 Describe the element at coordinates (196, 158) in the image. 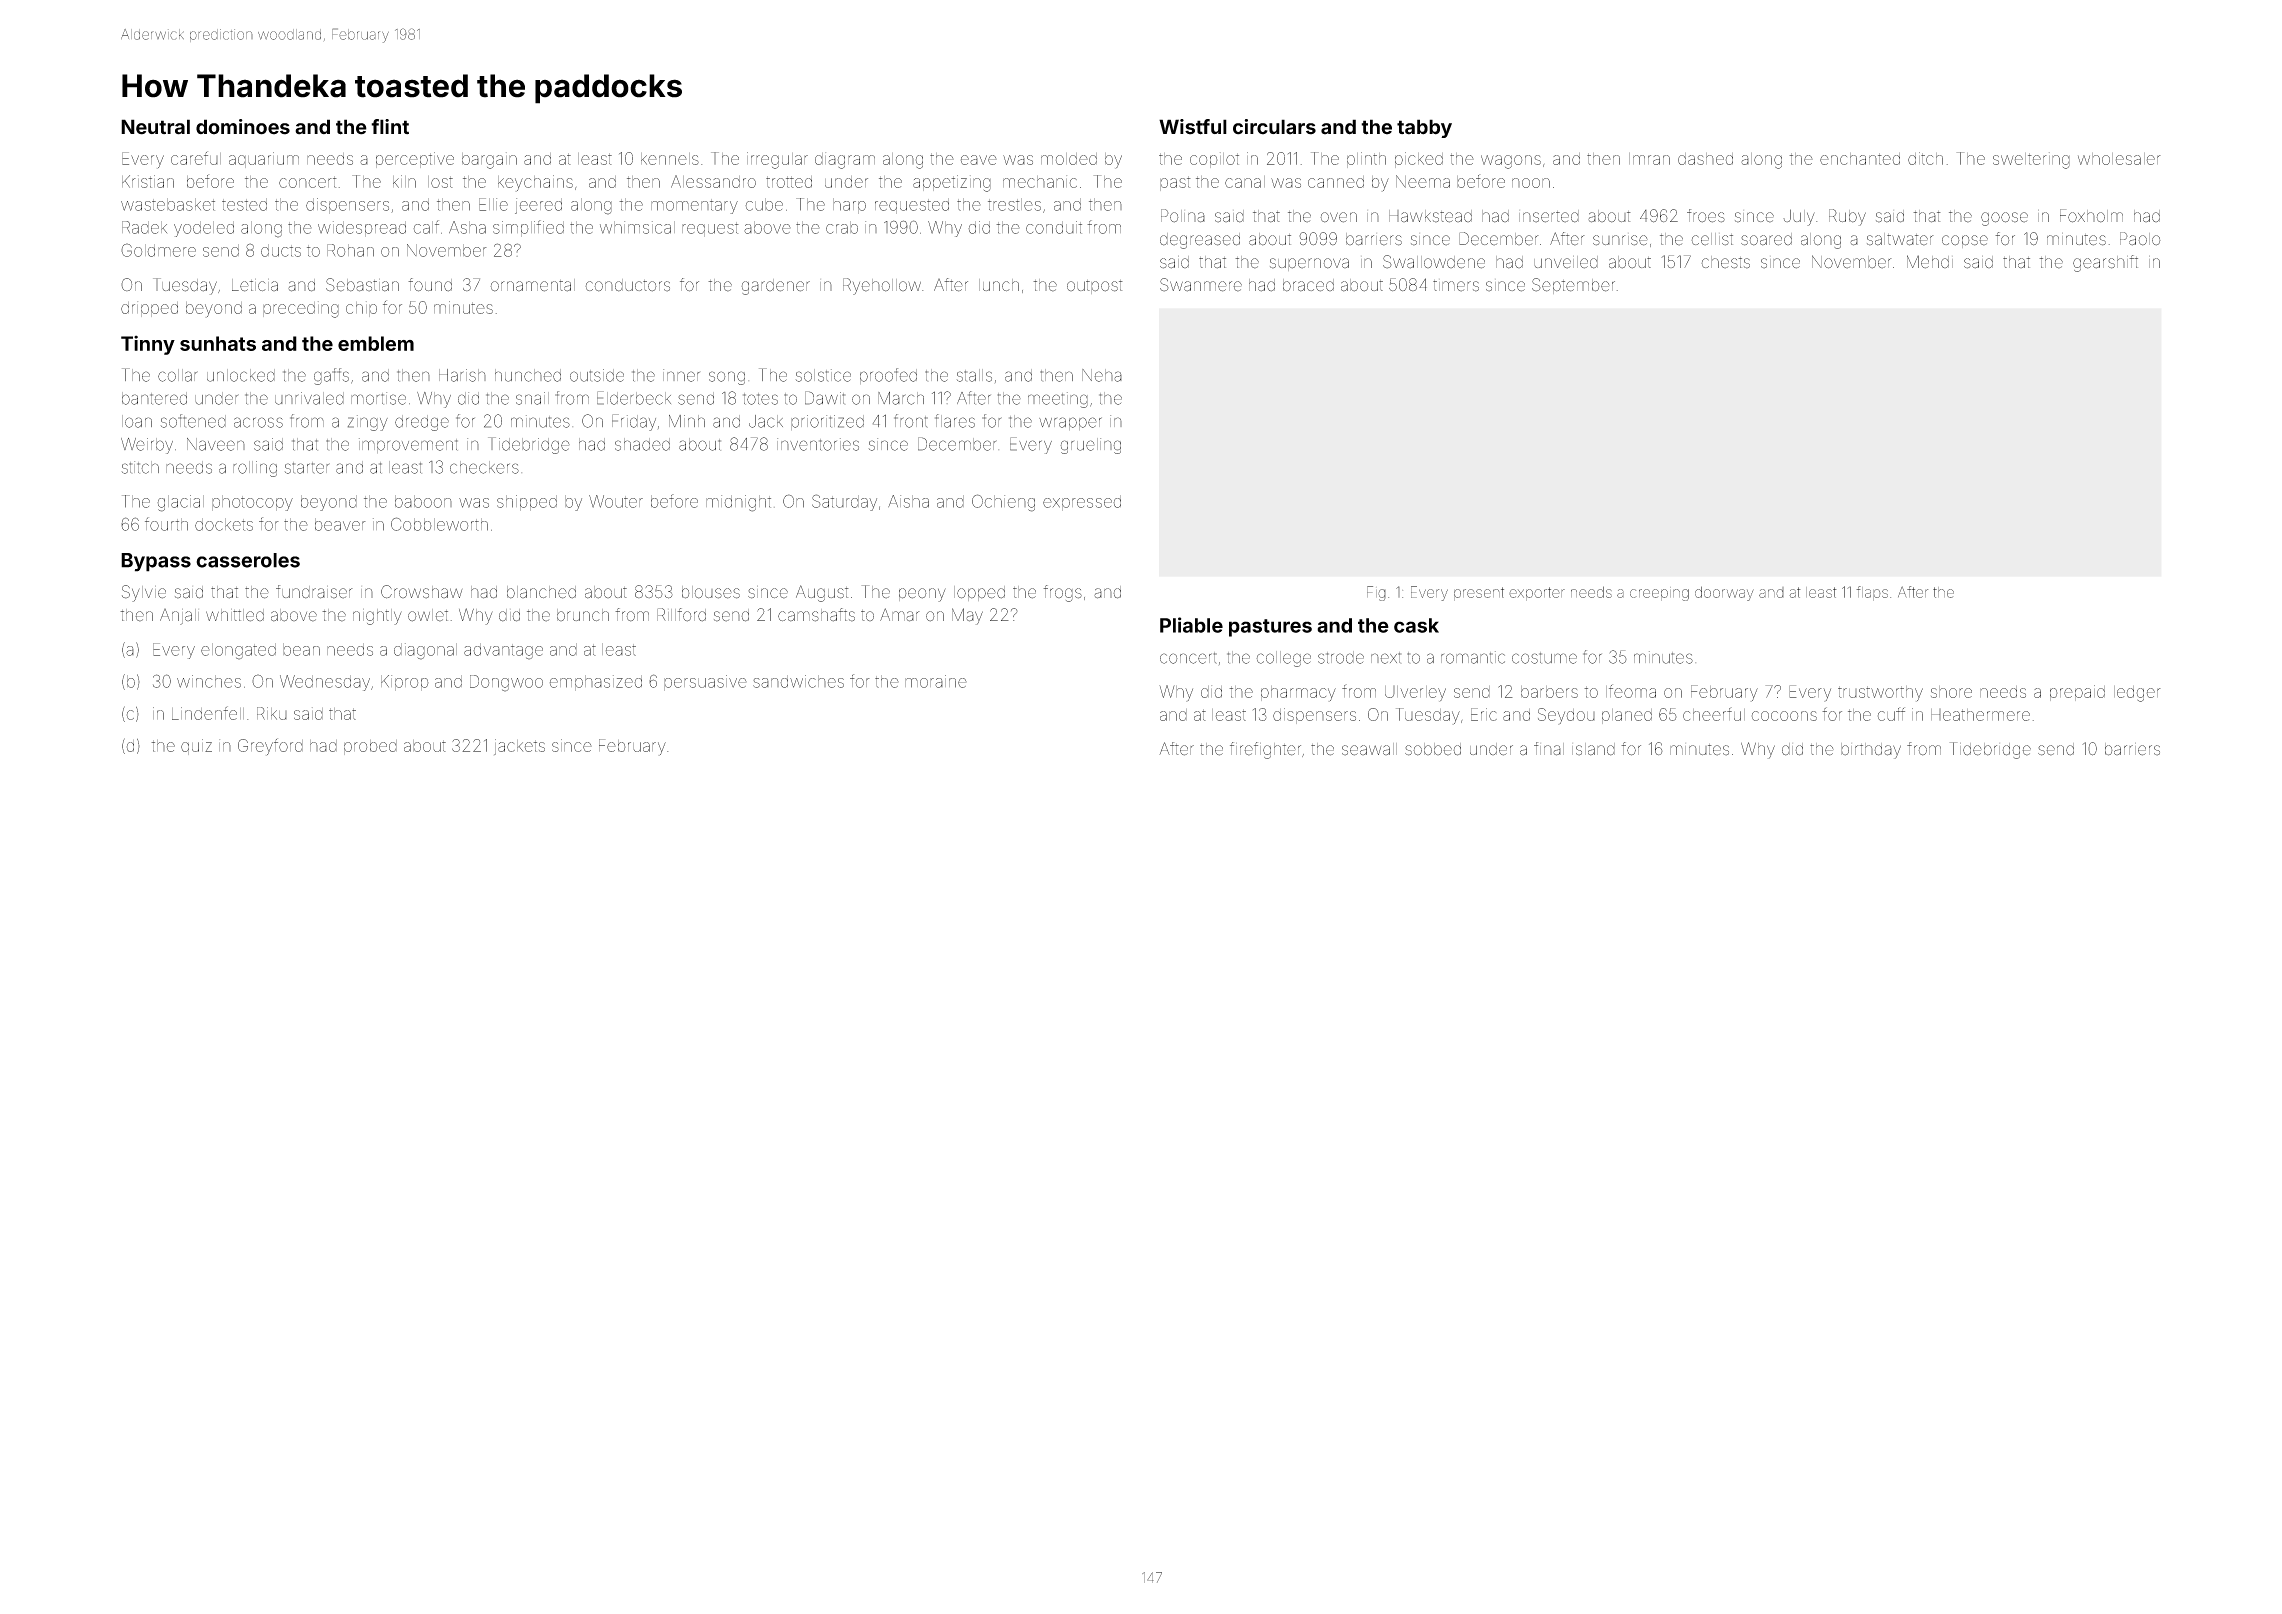

I see `careful` at that location.
